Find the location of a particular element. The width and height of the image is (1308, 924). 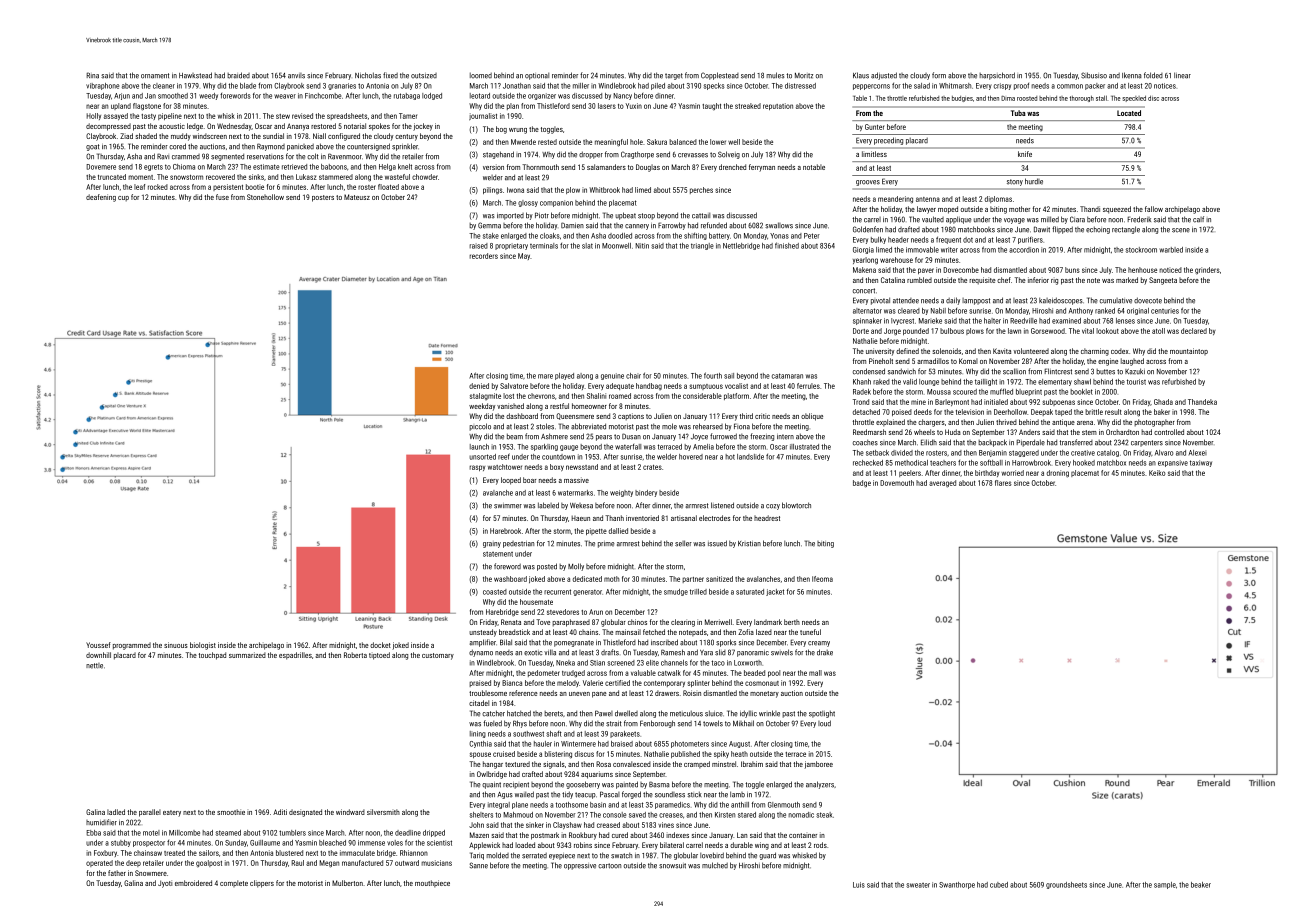

launch is located at coordinates (479, 447).
